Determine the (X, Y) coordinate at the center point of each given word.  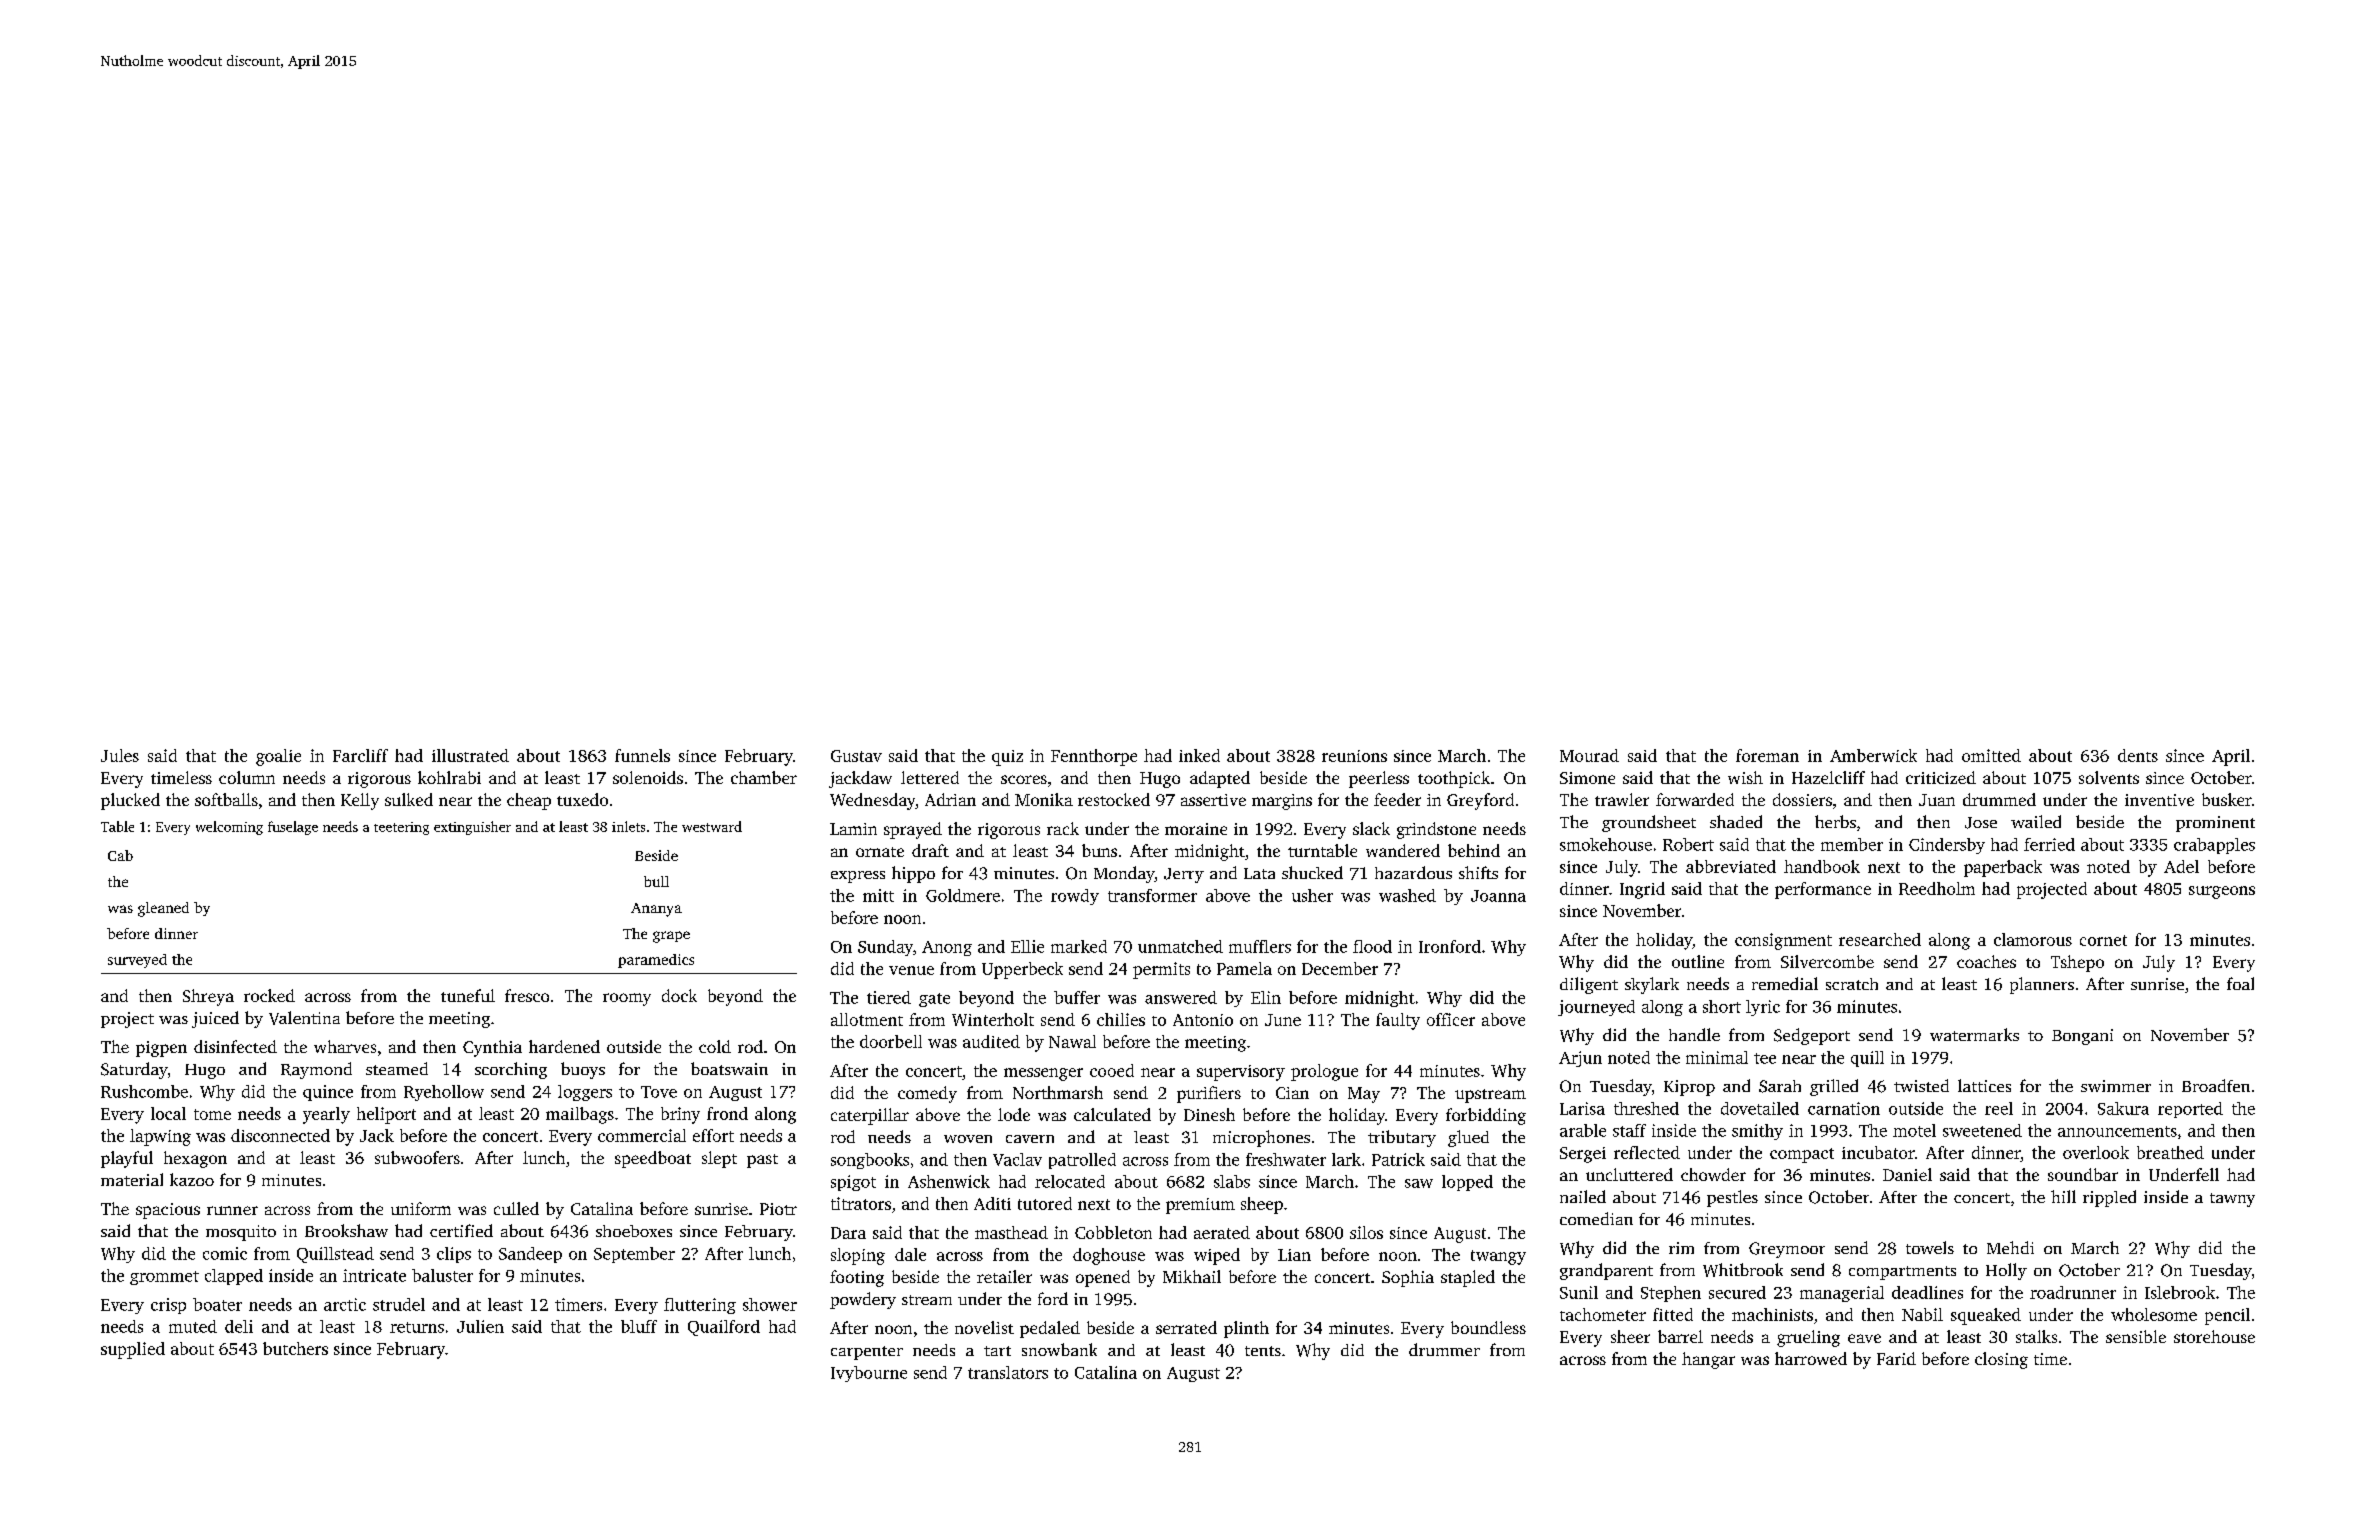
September (634, 1255)
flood (1372, 946)
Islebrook (2180, 1292)
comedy (927, 1094)
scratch (1852, 984)
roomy (627, 999)
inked (1199, 755)
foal (2240, 983)
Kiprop (1689, 1088)
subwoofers (417, 1157)
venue (911, 970)
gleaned (163, 909)
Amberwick (1873, 755)
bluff (639, 1326)
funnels (642, 755)
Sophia (1408, 1278)
